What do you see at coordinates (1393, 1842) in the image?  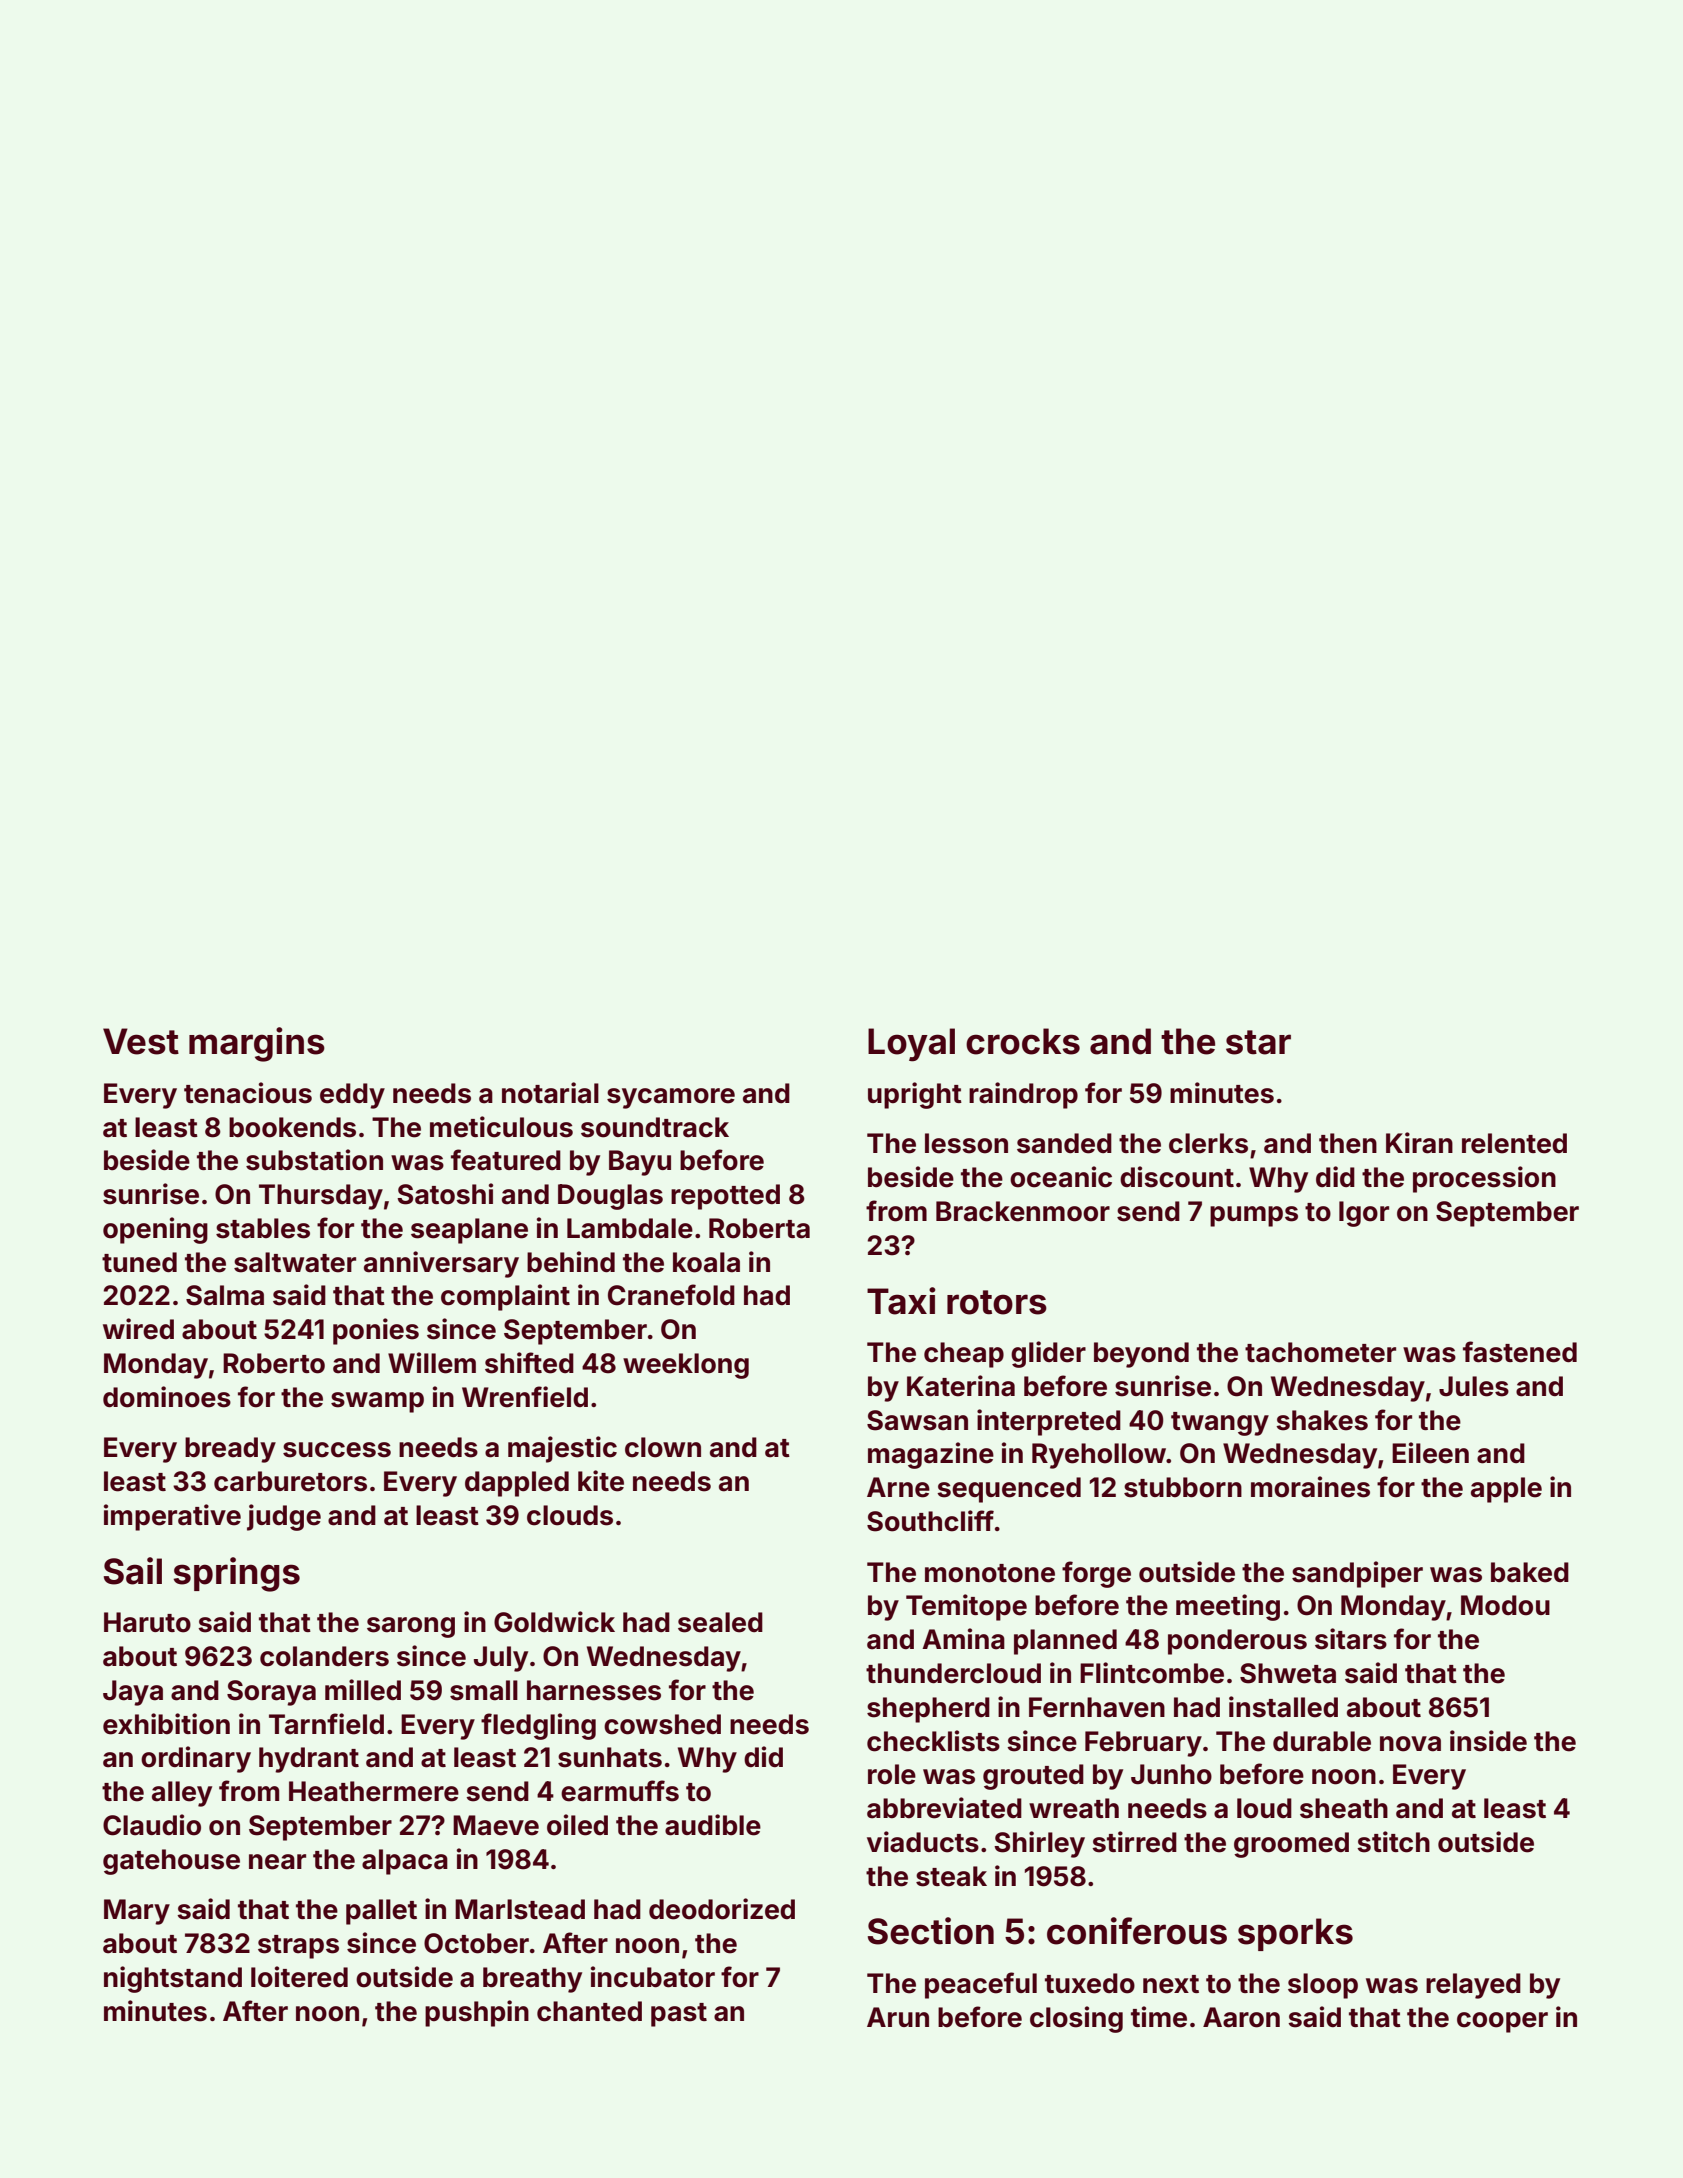 I see `stitch` at bounding box center [1393, 1842].
